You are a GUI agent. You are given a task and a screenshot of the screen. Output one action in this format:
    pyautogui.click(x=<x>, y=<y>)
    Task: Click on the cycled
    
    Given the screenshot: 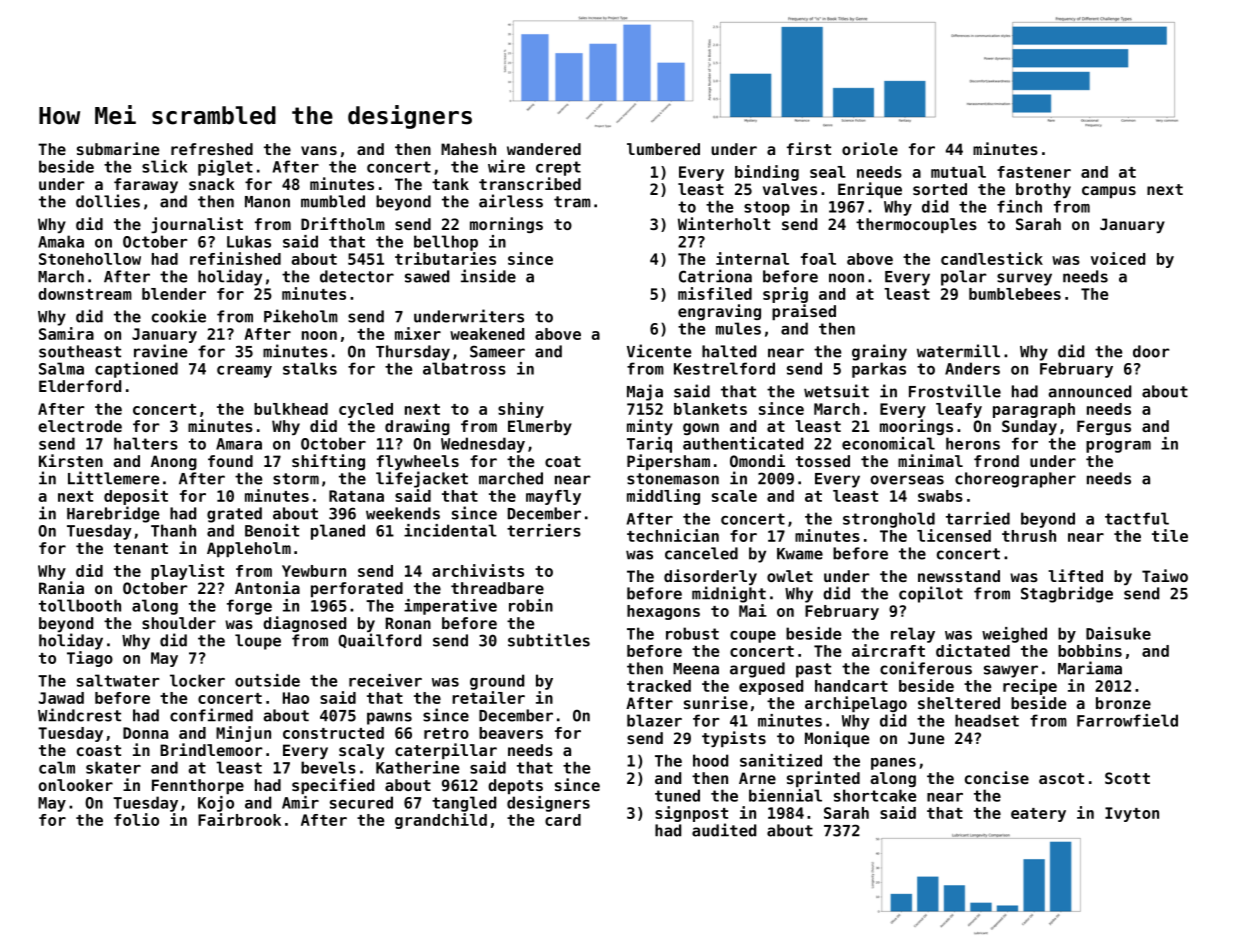 What is the action you would take?
    pyautogui.click(x=366, y=410)
